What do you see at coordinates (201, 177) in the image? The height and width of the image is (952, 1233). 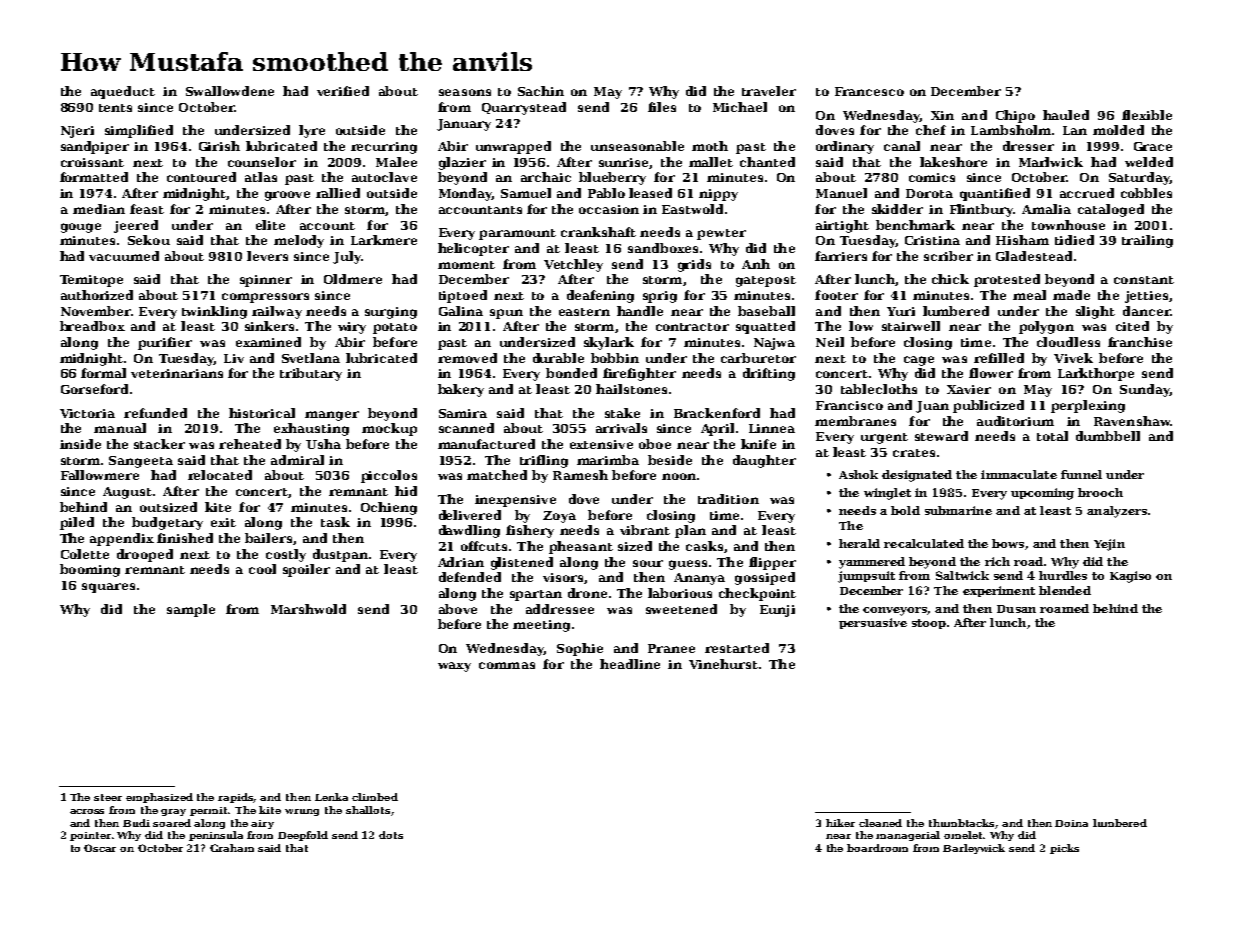 I see `contoured` at bounding box center [201, 177].
